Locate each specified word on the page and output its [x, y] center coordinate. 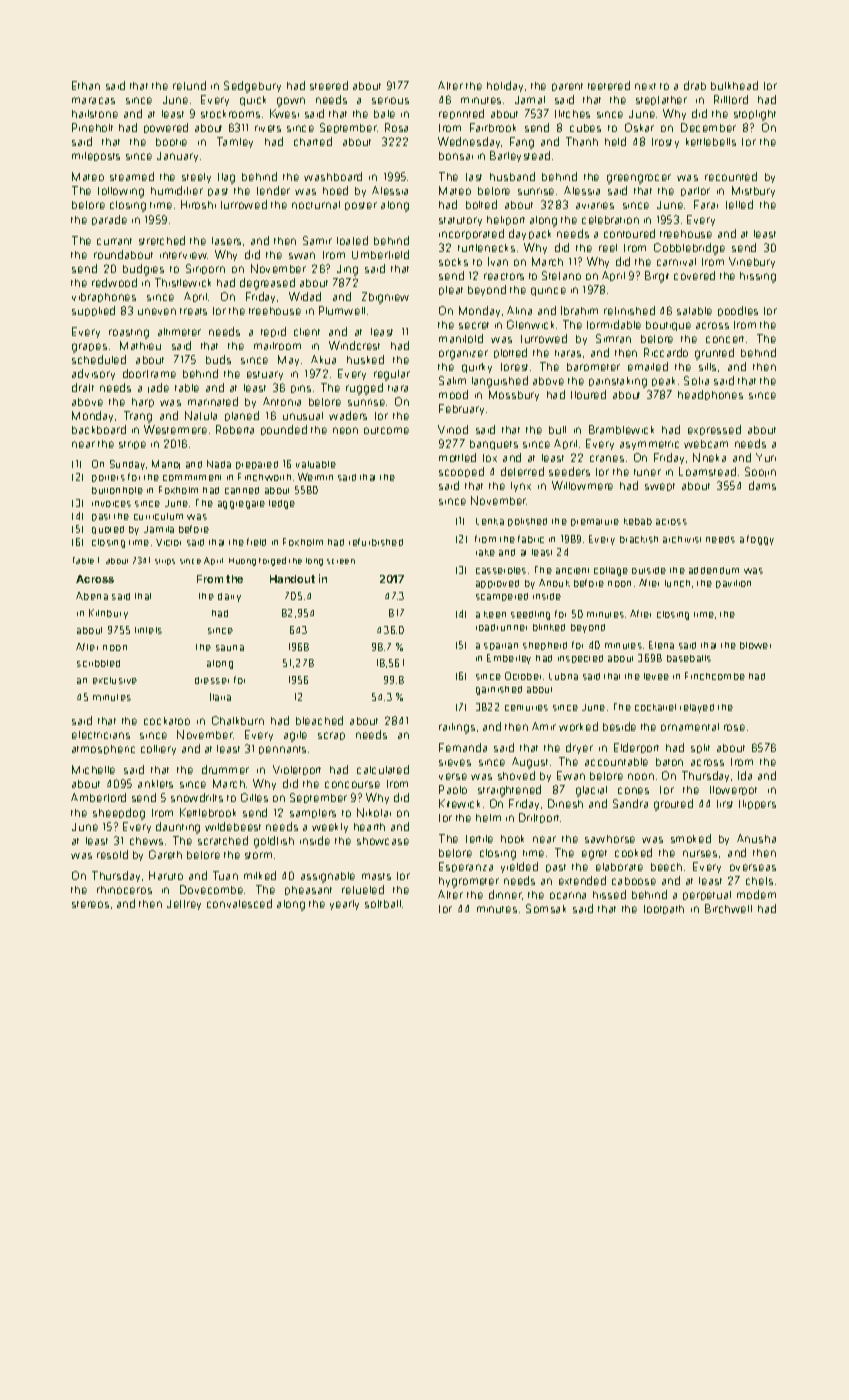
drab [695, 85]
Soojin [760, 472]
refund [189, 85]
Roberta [235, 429]
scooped [461, 472]
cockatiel [655, 707]
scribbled [98, 663]
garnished [499, 690]
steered [329, 85]
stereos [90, 904]
